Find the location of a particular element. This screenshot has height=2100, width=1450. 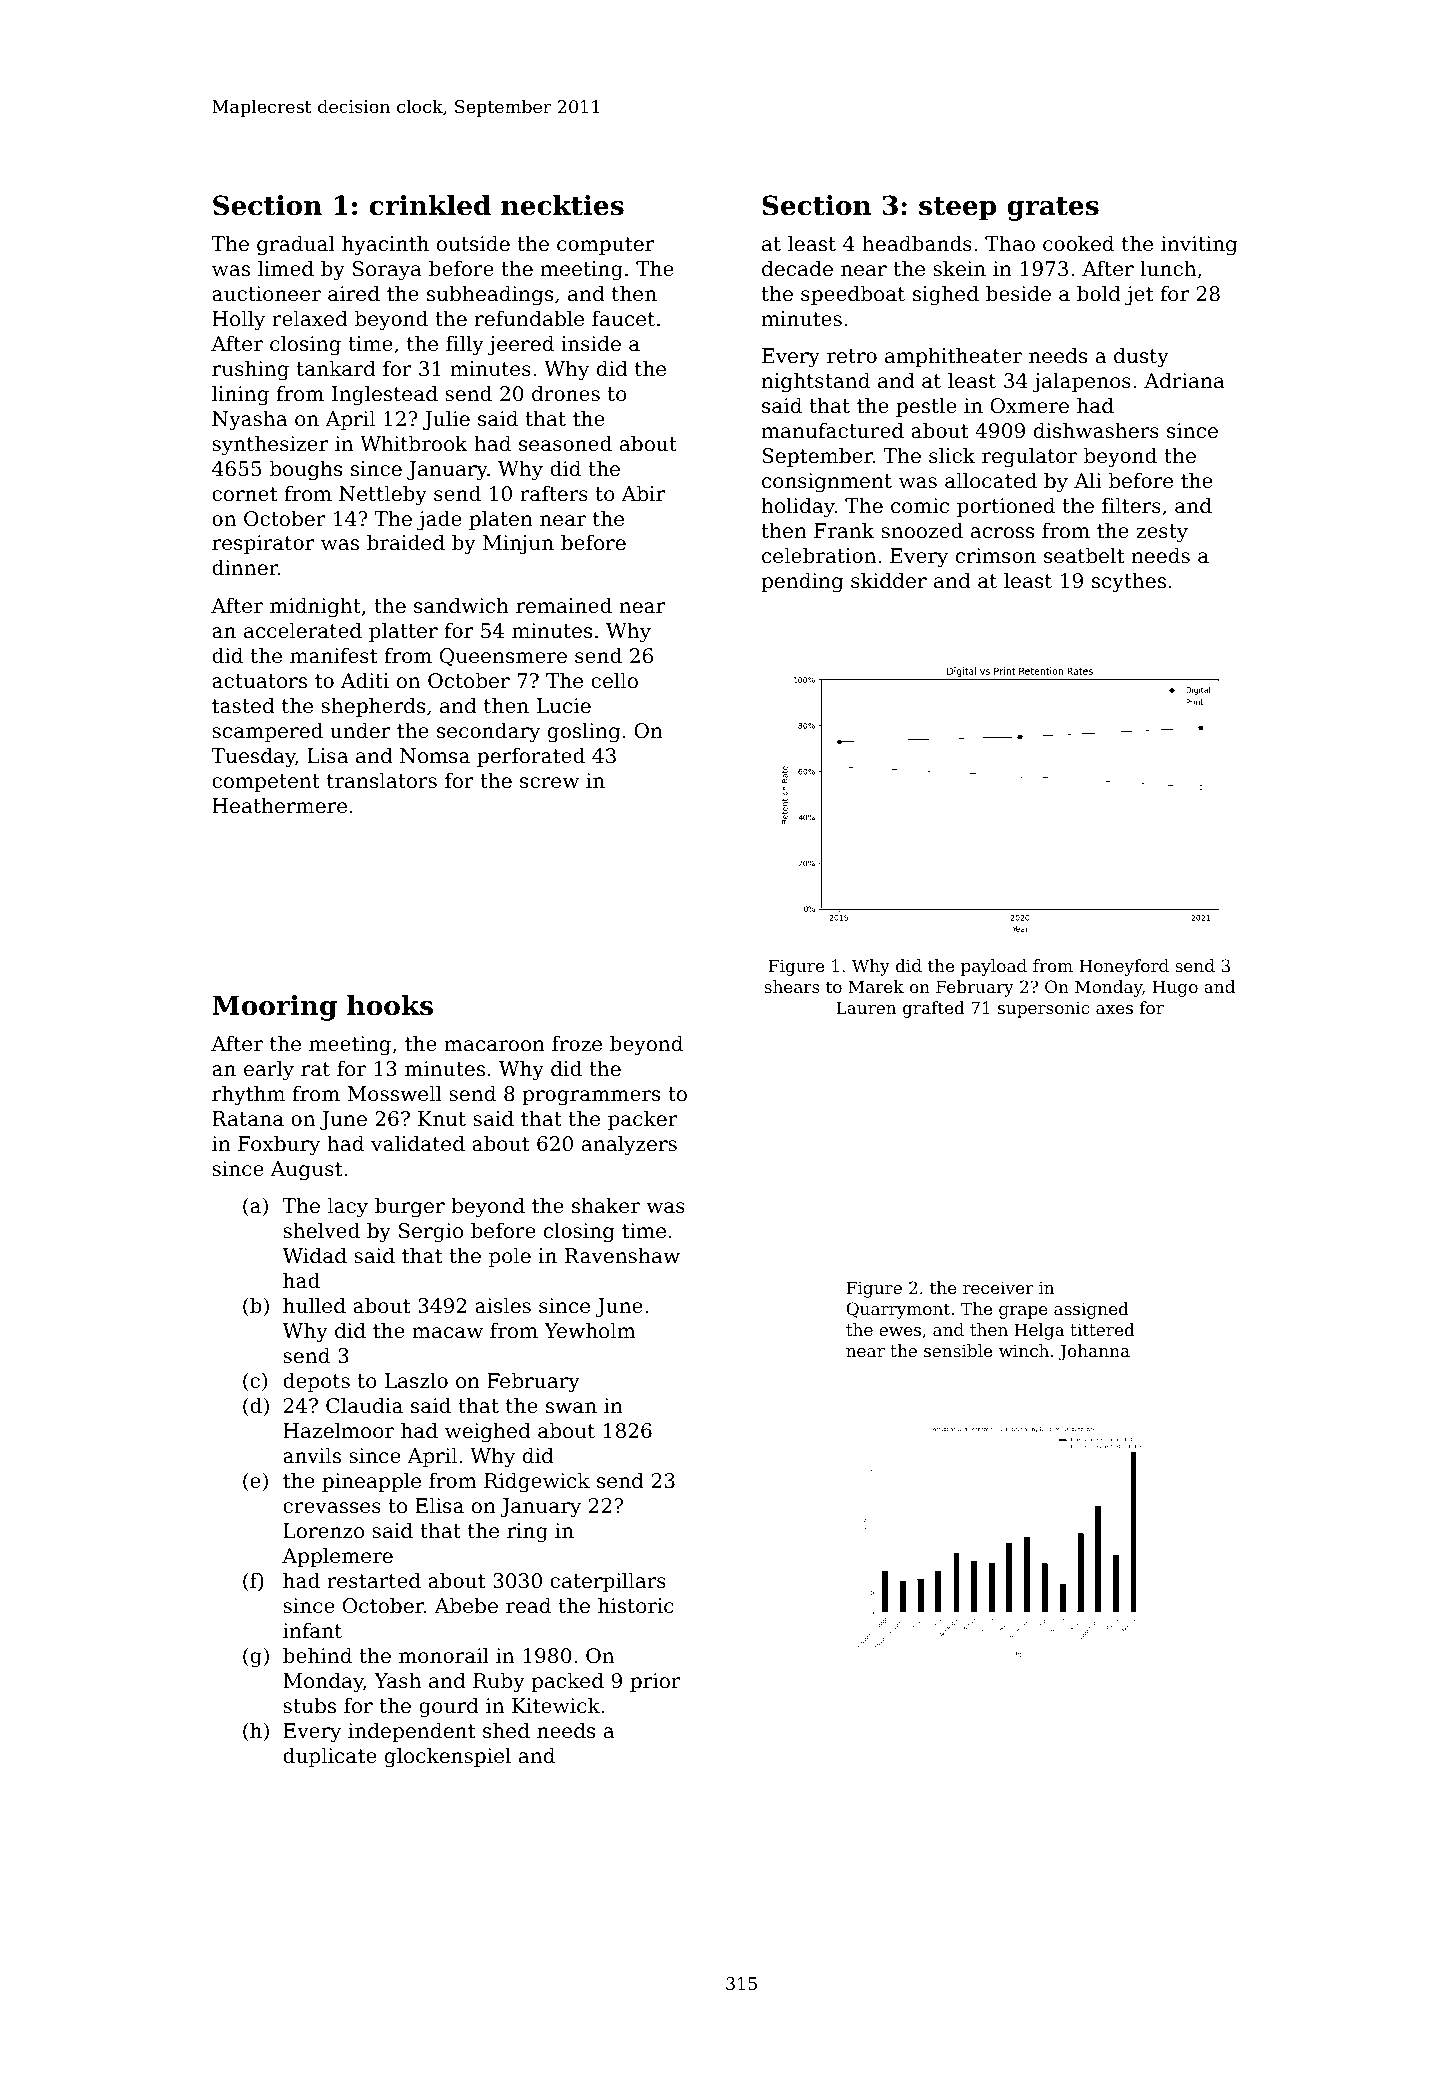

screw is located at coordinates (549, 783).
